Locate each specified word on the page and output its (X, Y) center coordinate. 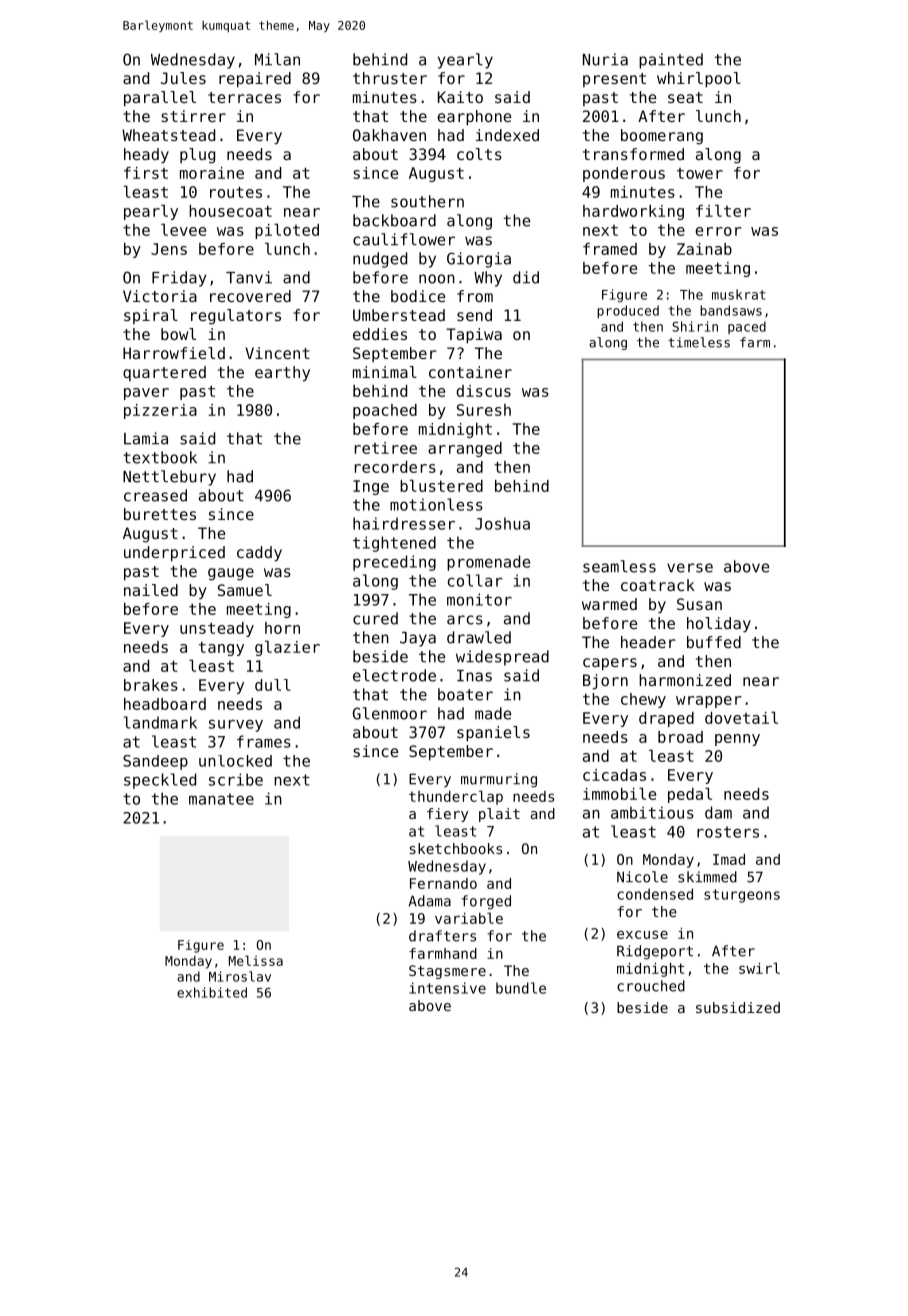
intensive (447, 988)
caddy (259, 554)
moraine (212, 173)
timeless (699, 342)
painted (671, 61)
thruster (390, 78)
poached (385, 411)
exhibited (212, 992)
